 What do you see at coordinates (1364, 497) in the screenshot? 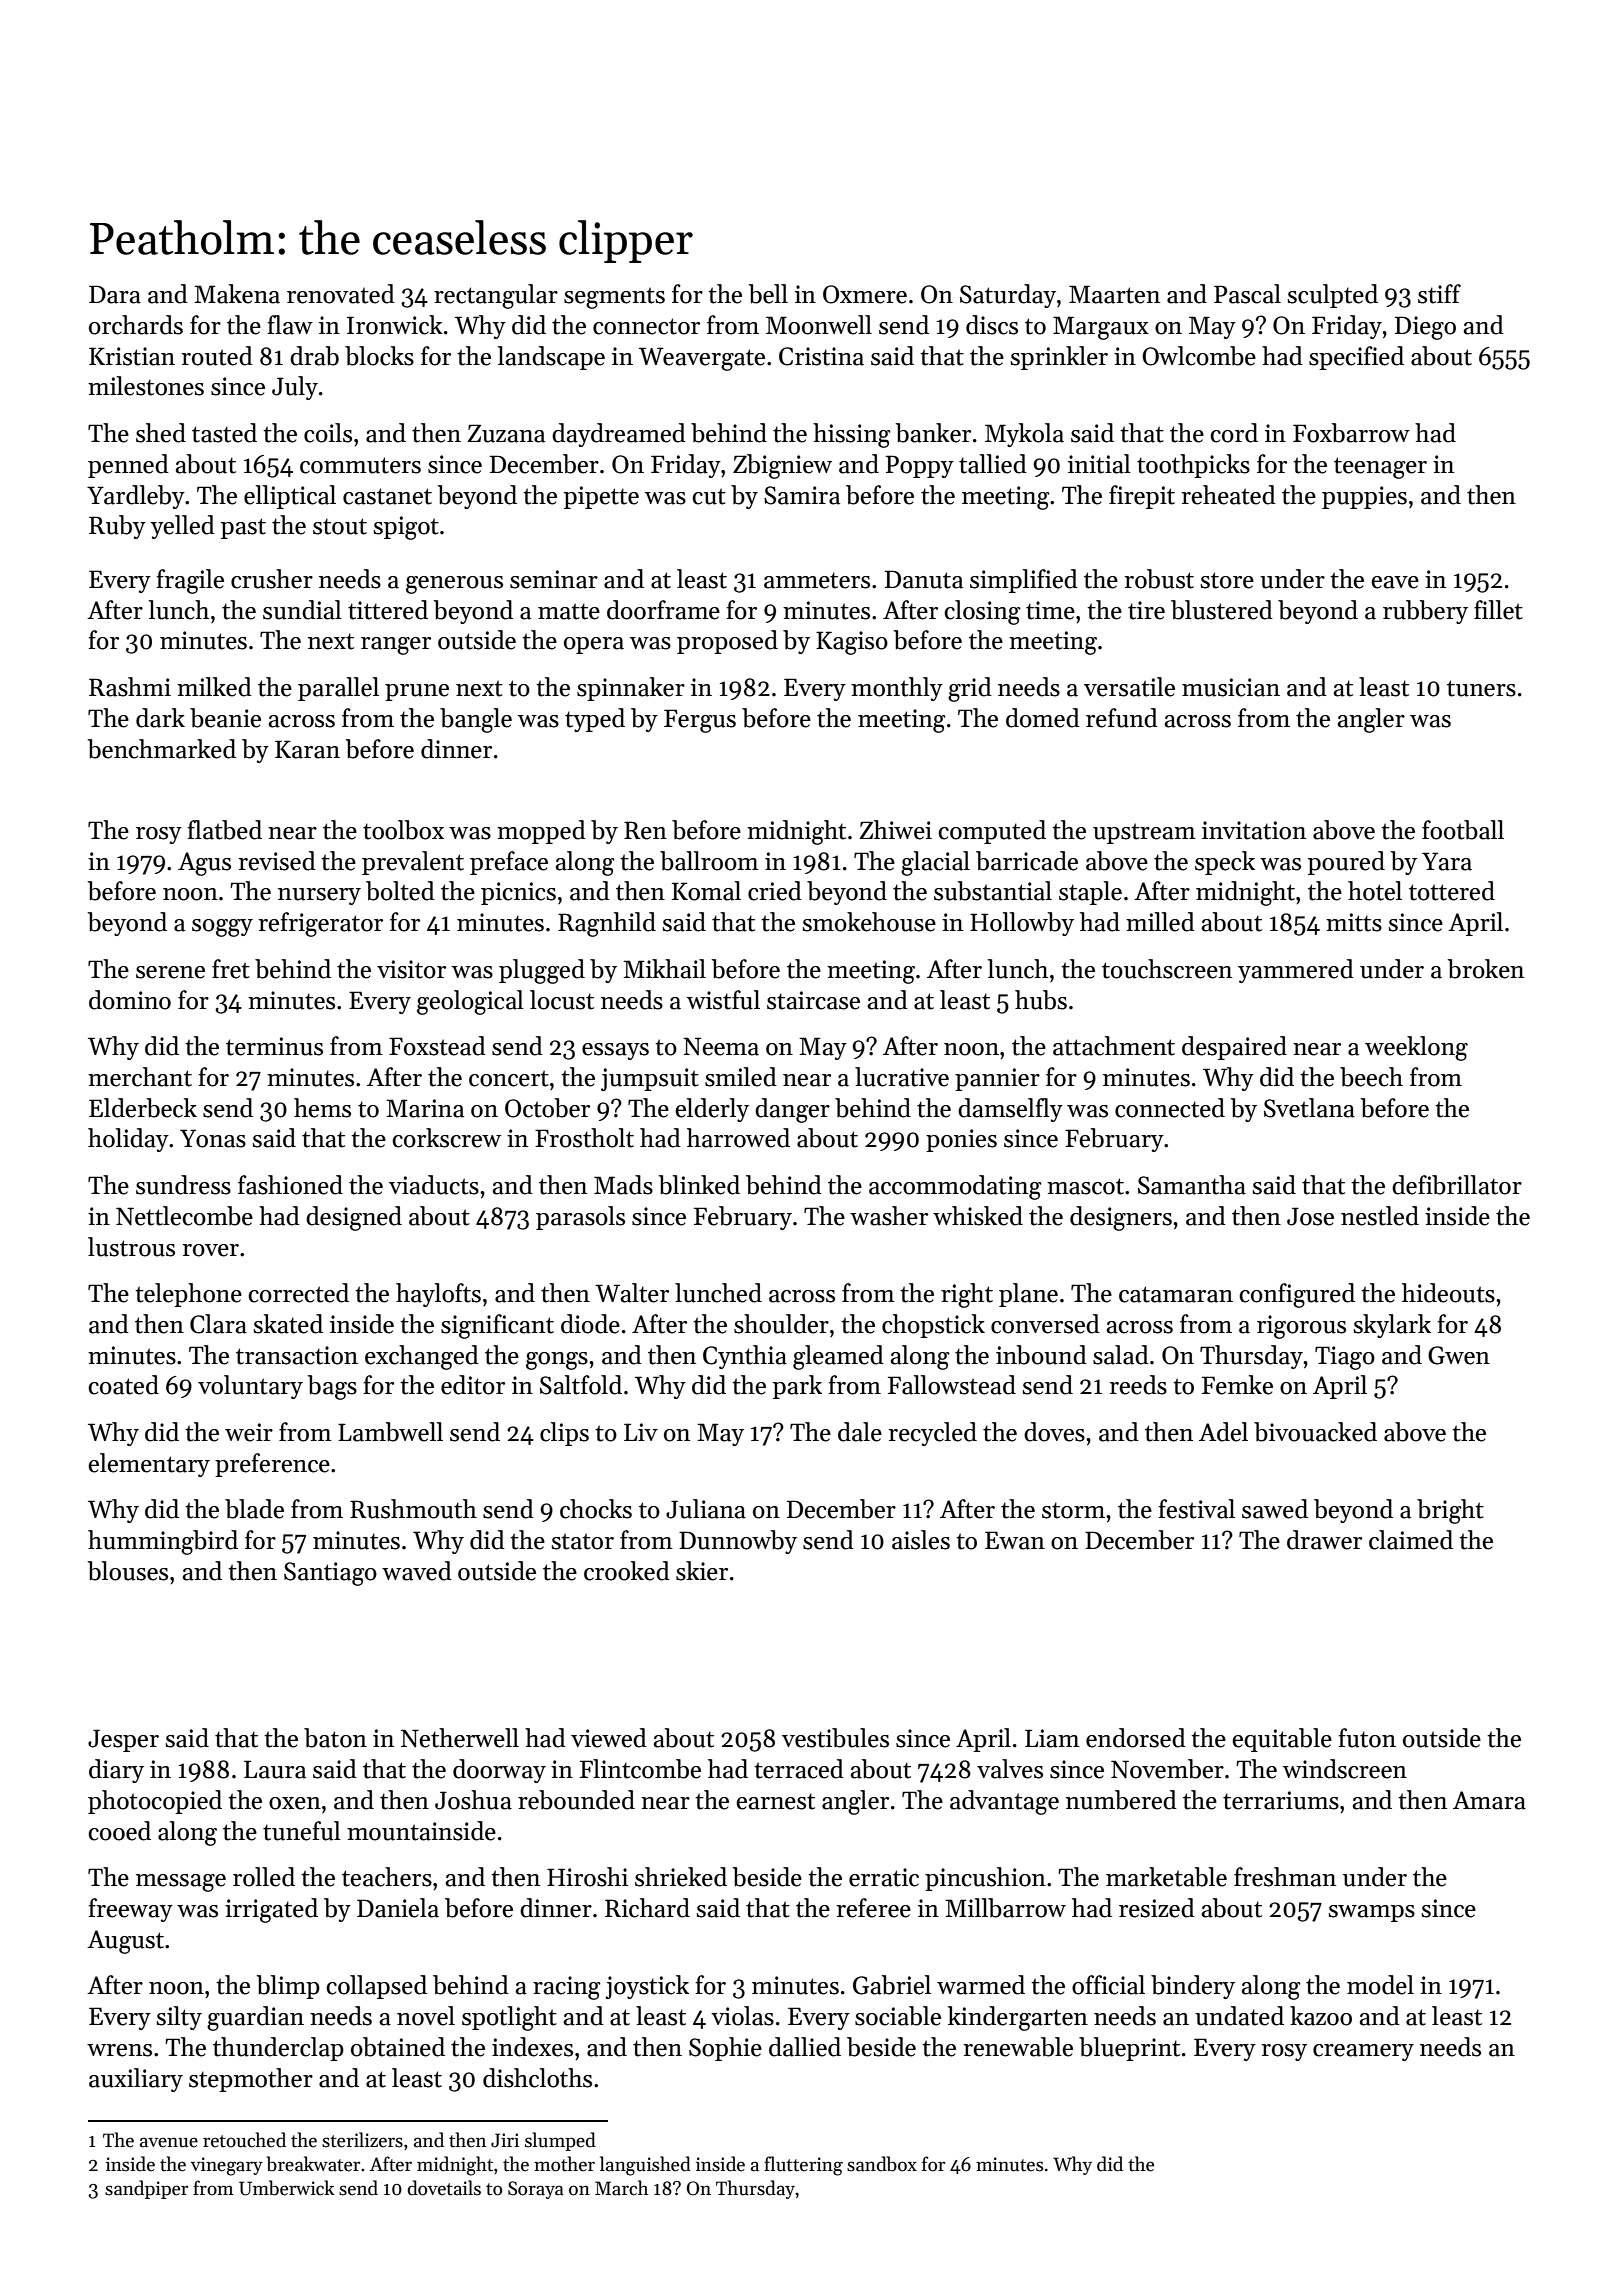
I see `puppies` at bounding box center [1364, 497].
